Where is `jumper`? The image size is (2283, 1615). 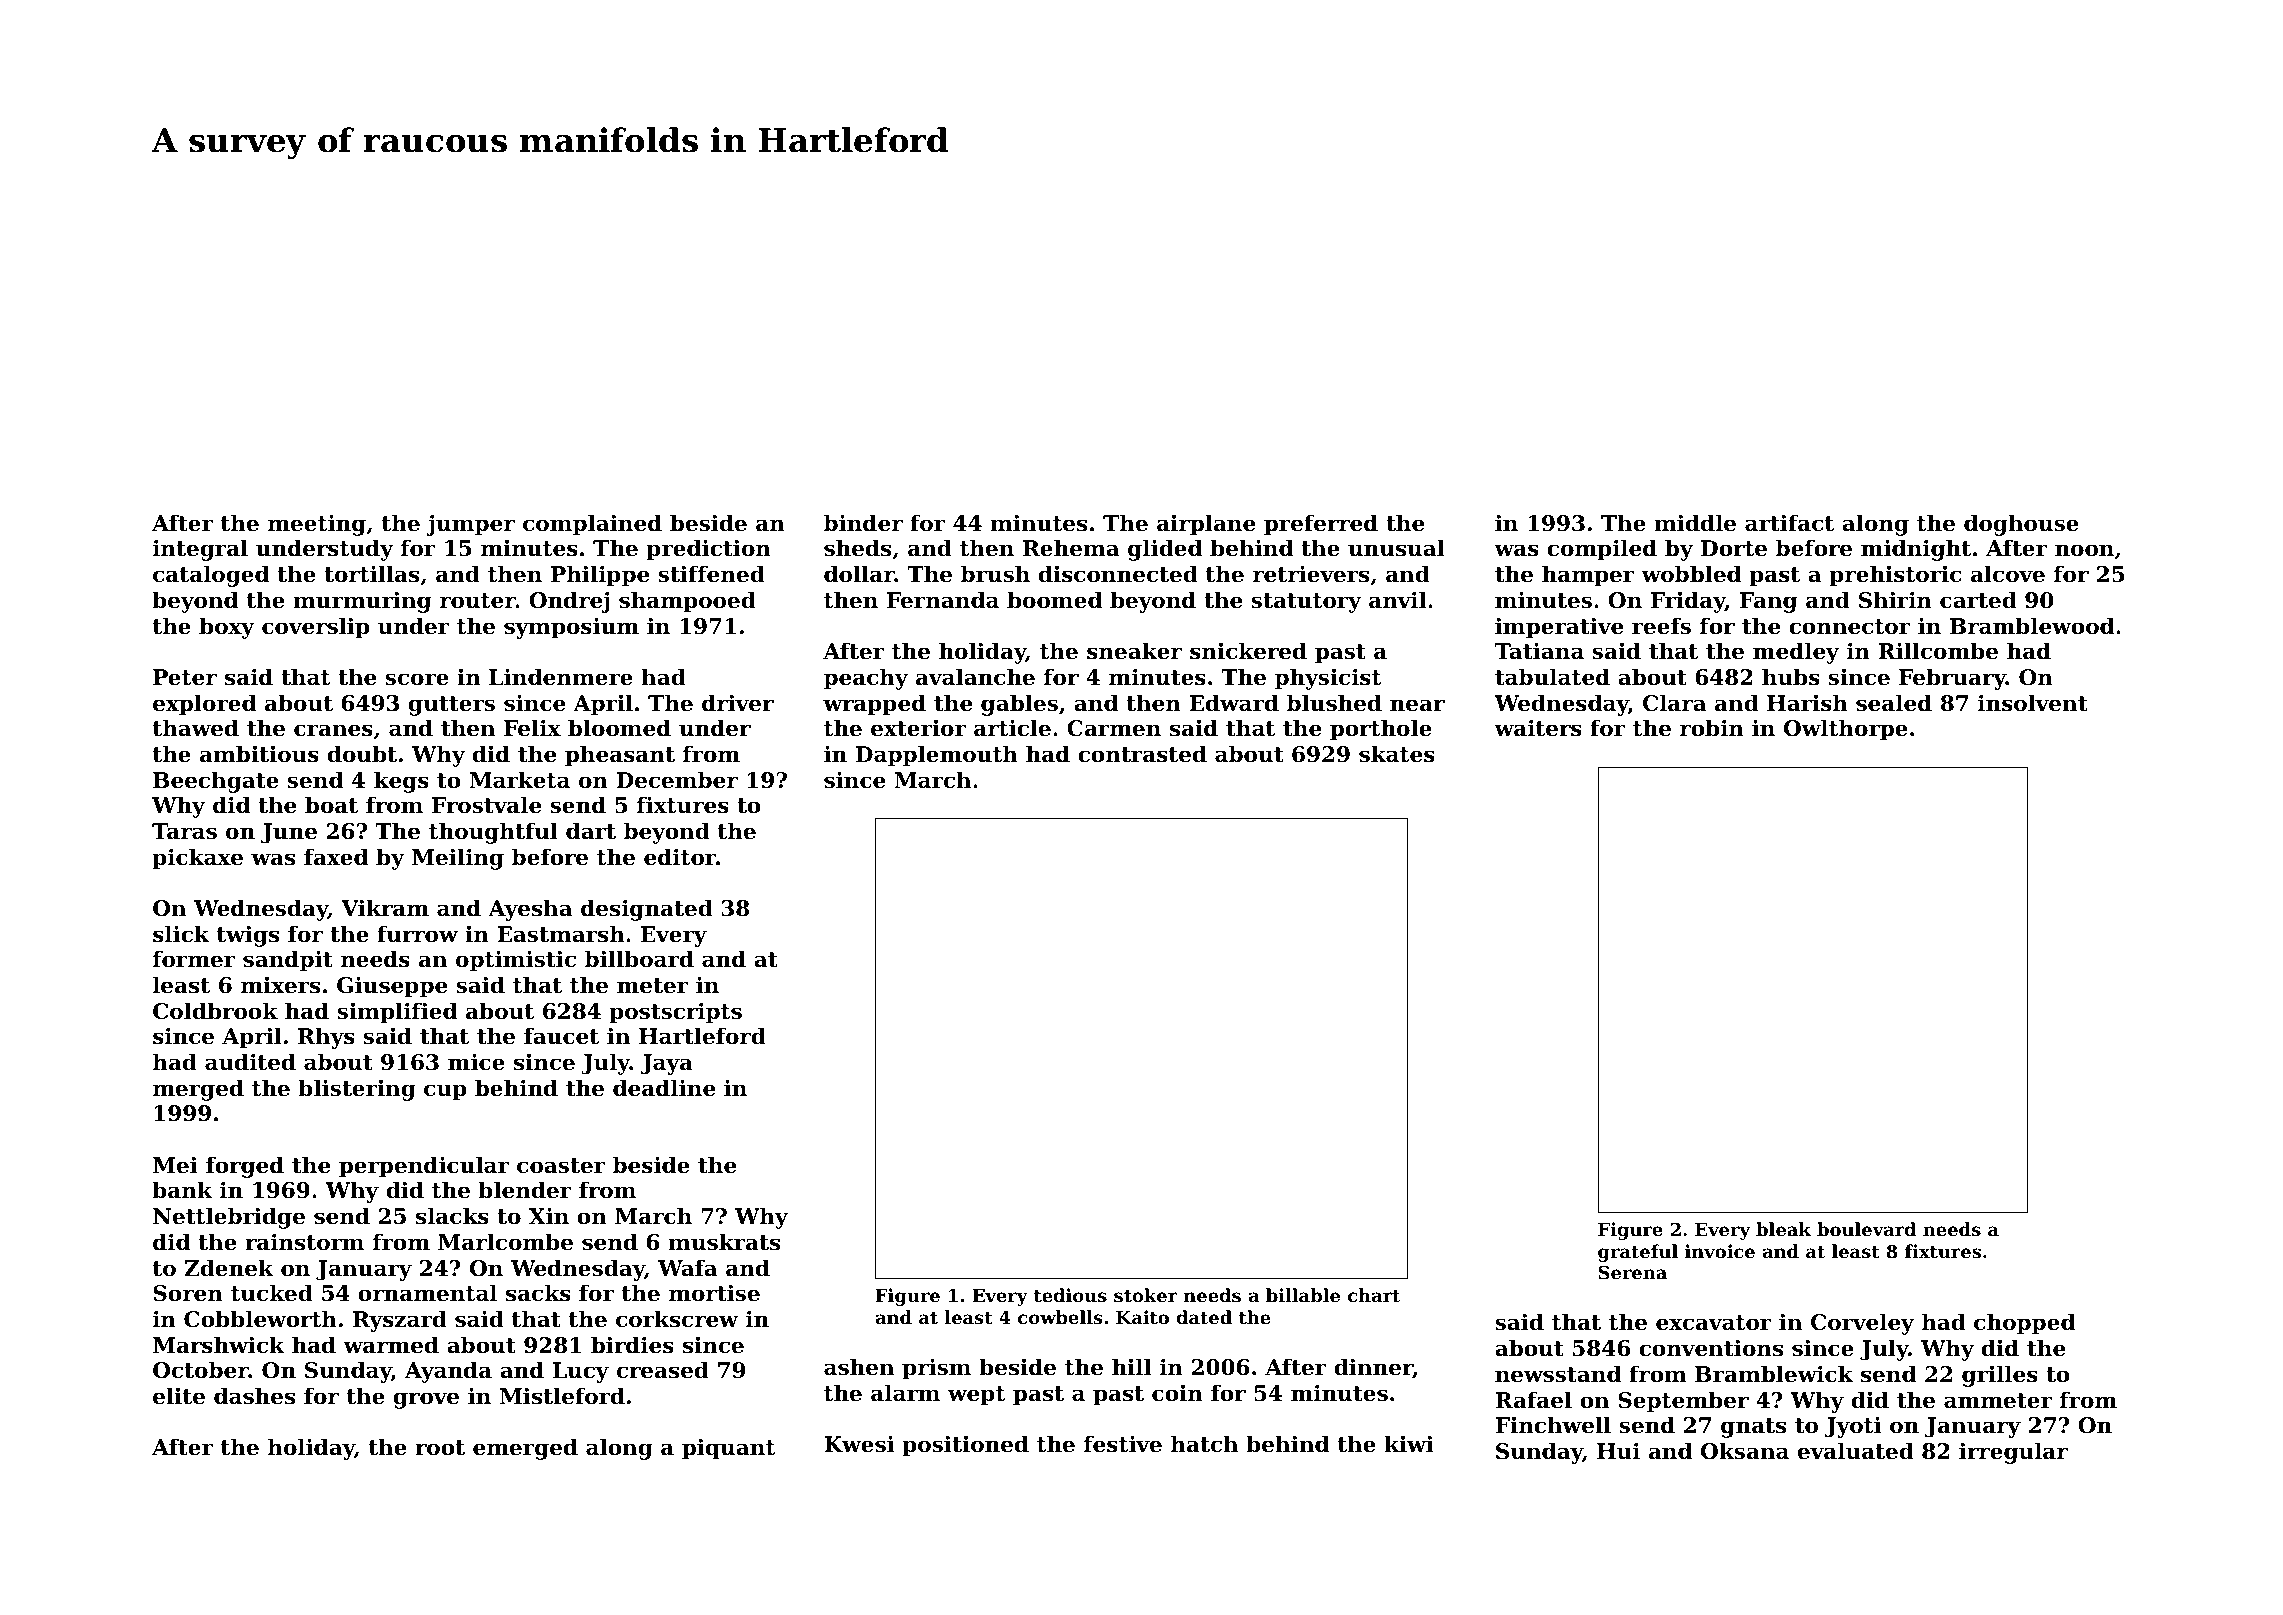 jumper is located at coordinates (470, 525).
